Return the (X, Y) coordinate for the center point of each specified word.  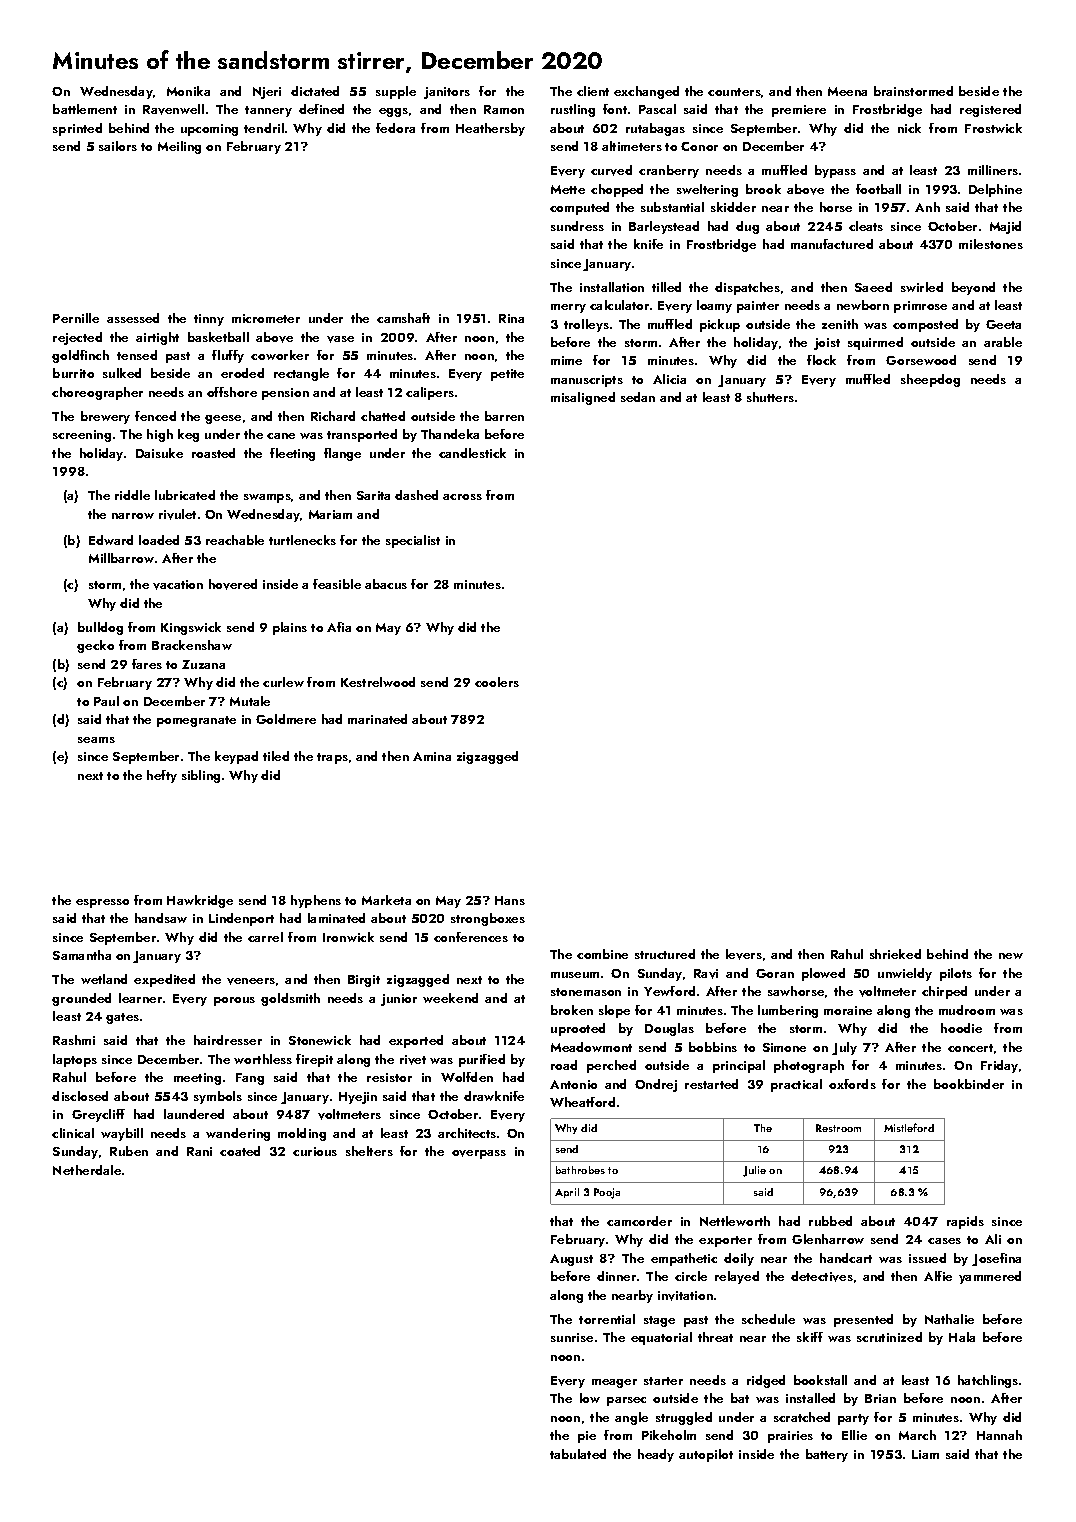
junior (399, 1000)
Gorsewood (921, 360)
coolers (497, 682)
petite (507, 375)
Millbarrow (121, 558)
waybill (122, 1134)
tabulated (578, 1454)
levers (744, 954)
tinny (209, 320)
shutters (770, 397)
